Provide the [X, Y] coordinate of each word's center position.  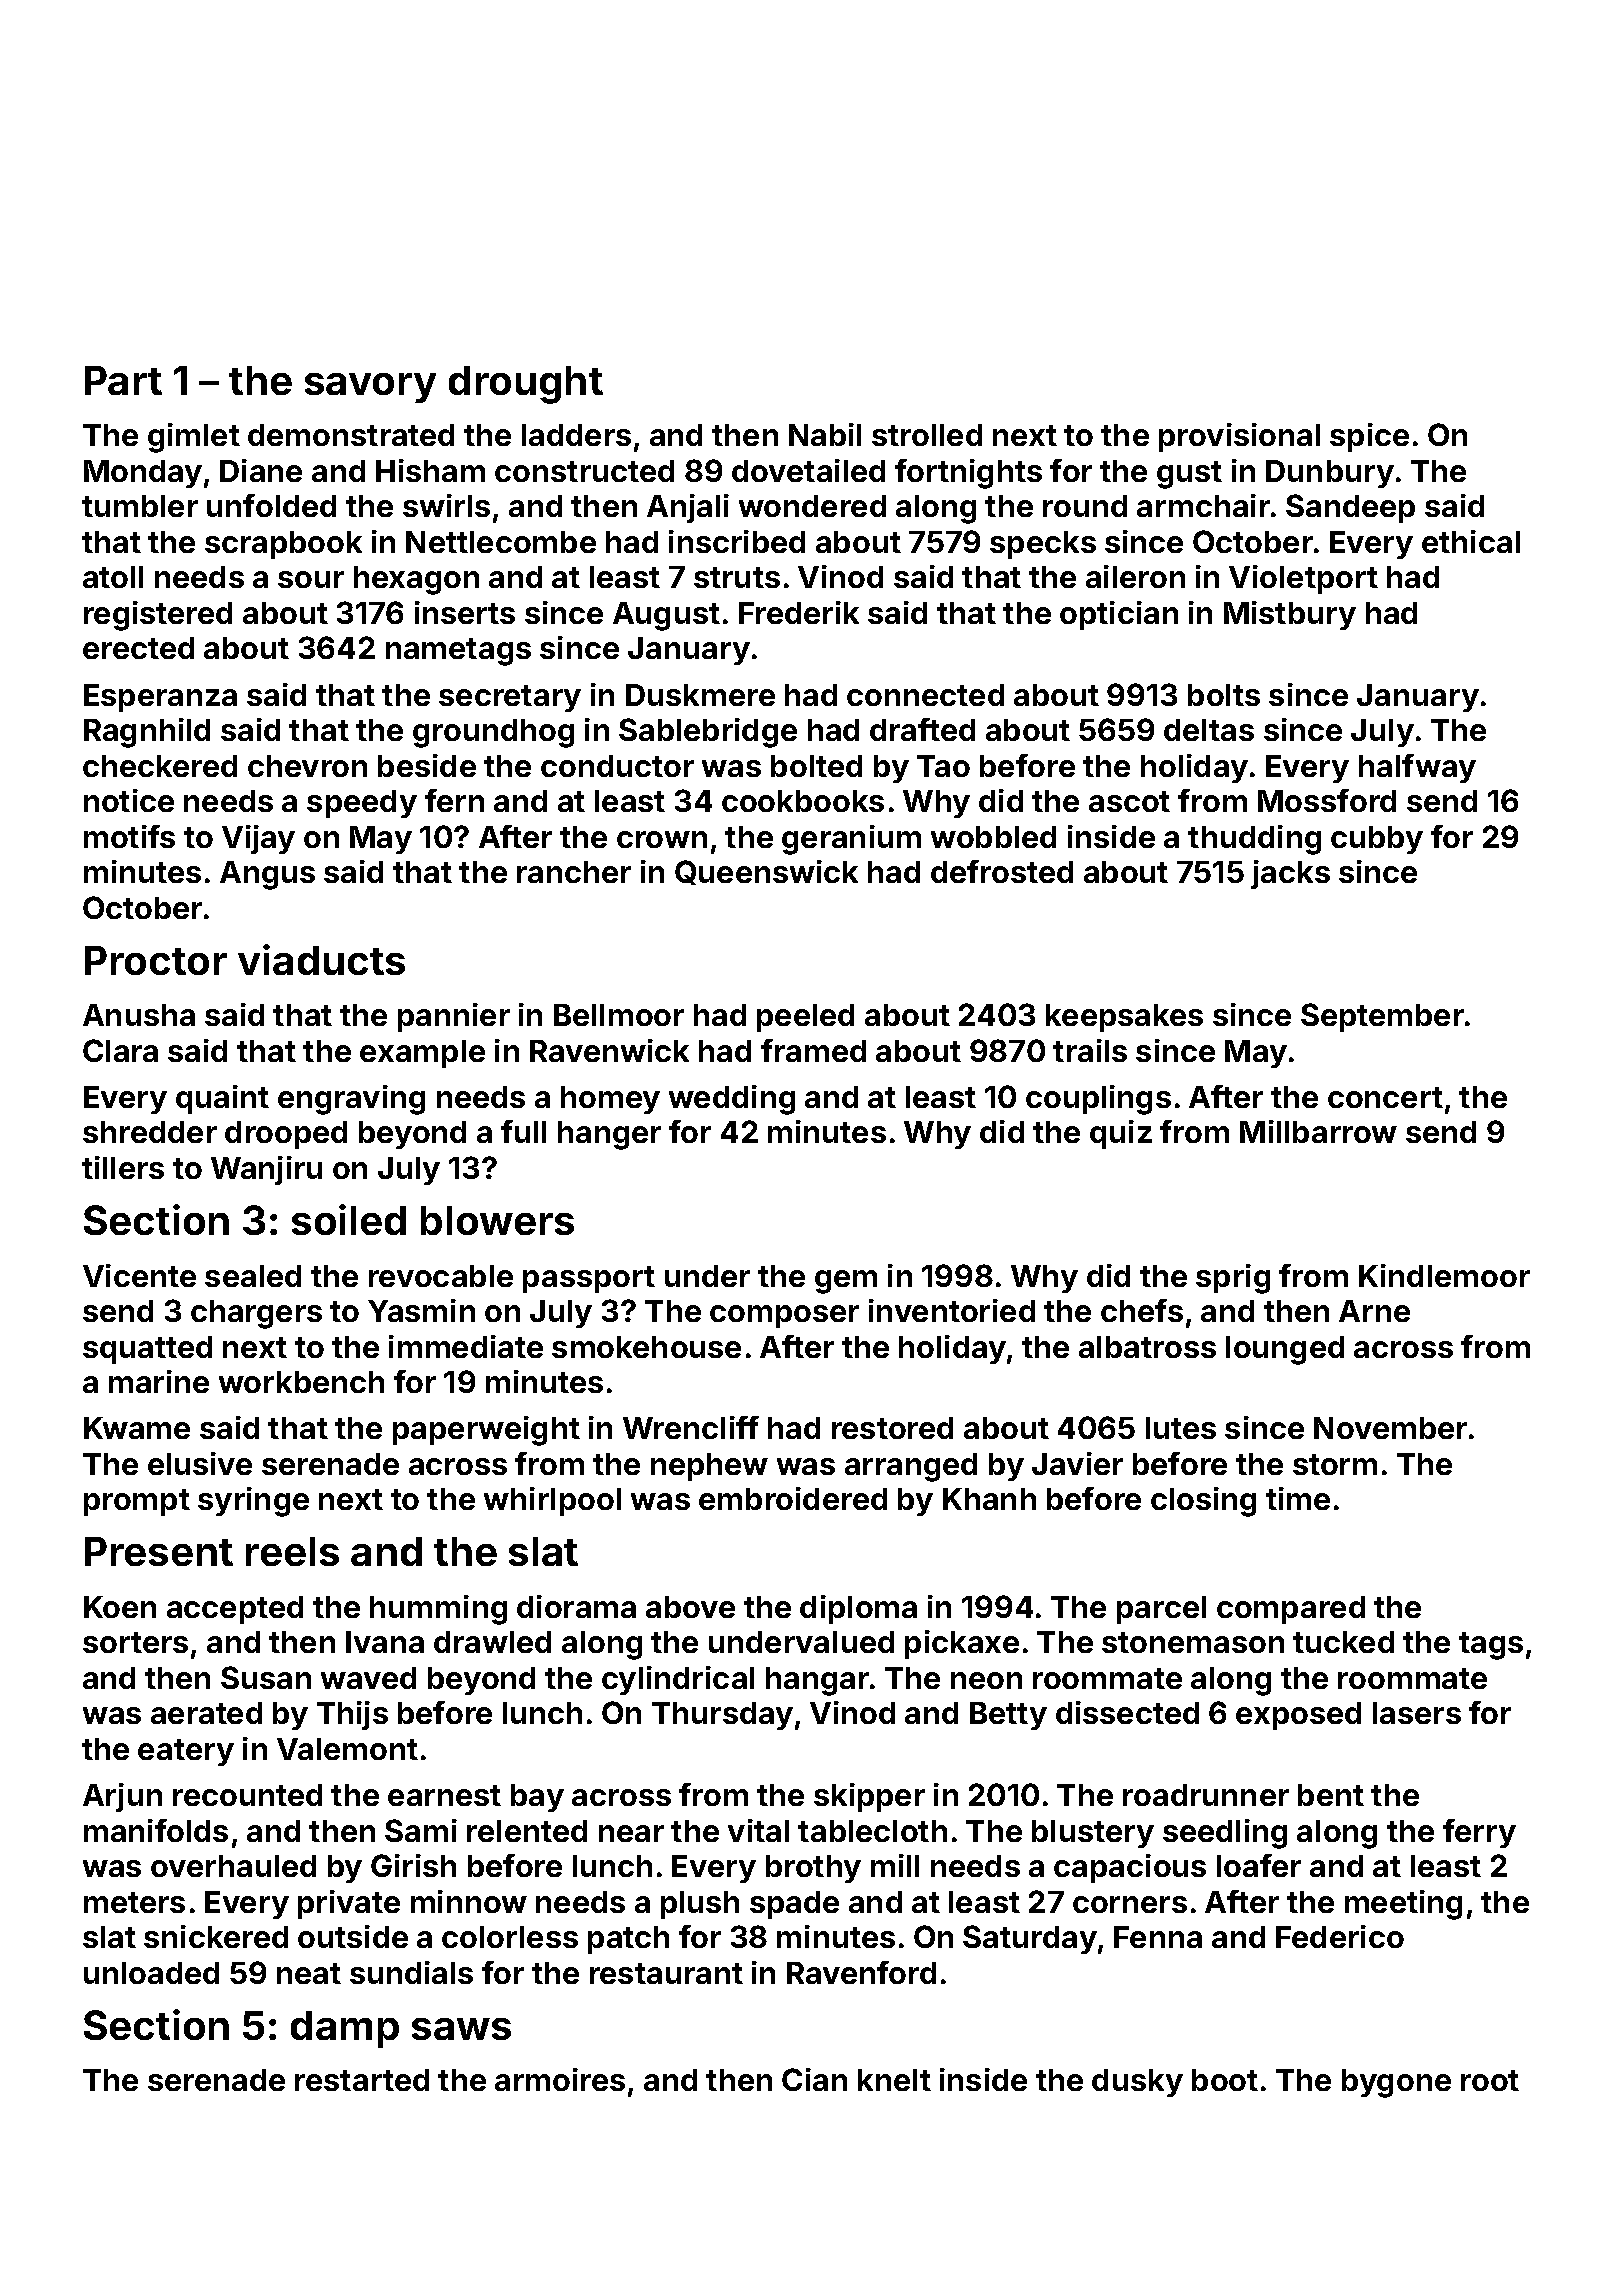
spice [1369, 437]
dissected [1127, 1712]
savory [370, 388]
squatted [147, 1350]
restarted [362, 2080]
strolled [927, 435]
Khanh [989, 1499]
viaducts [321, 959]
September [1382, 1017]
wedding [732, 1100]
